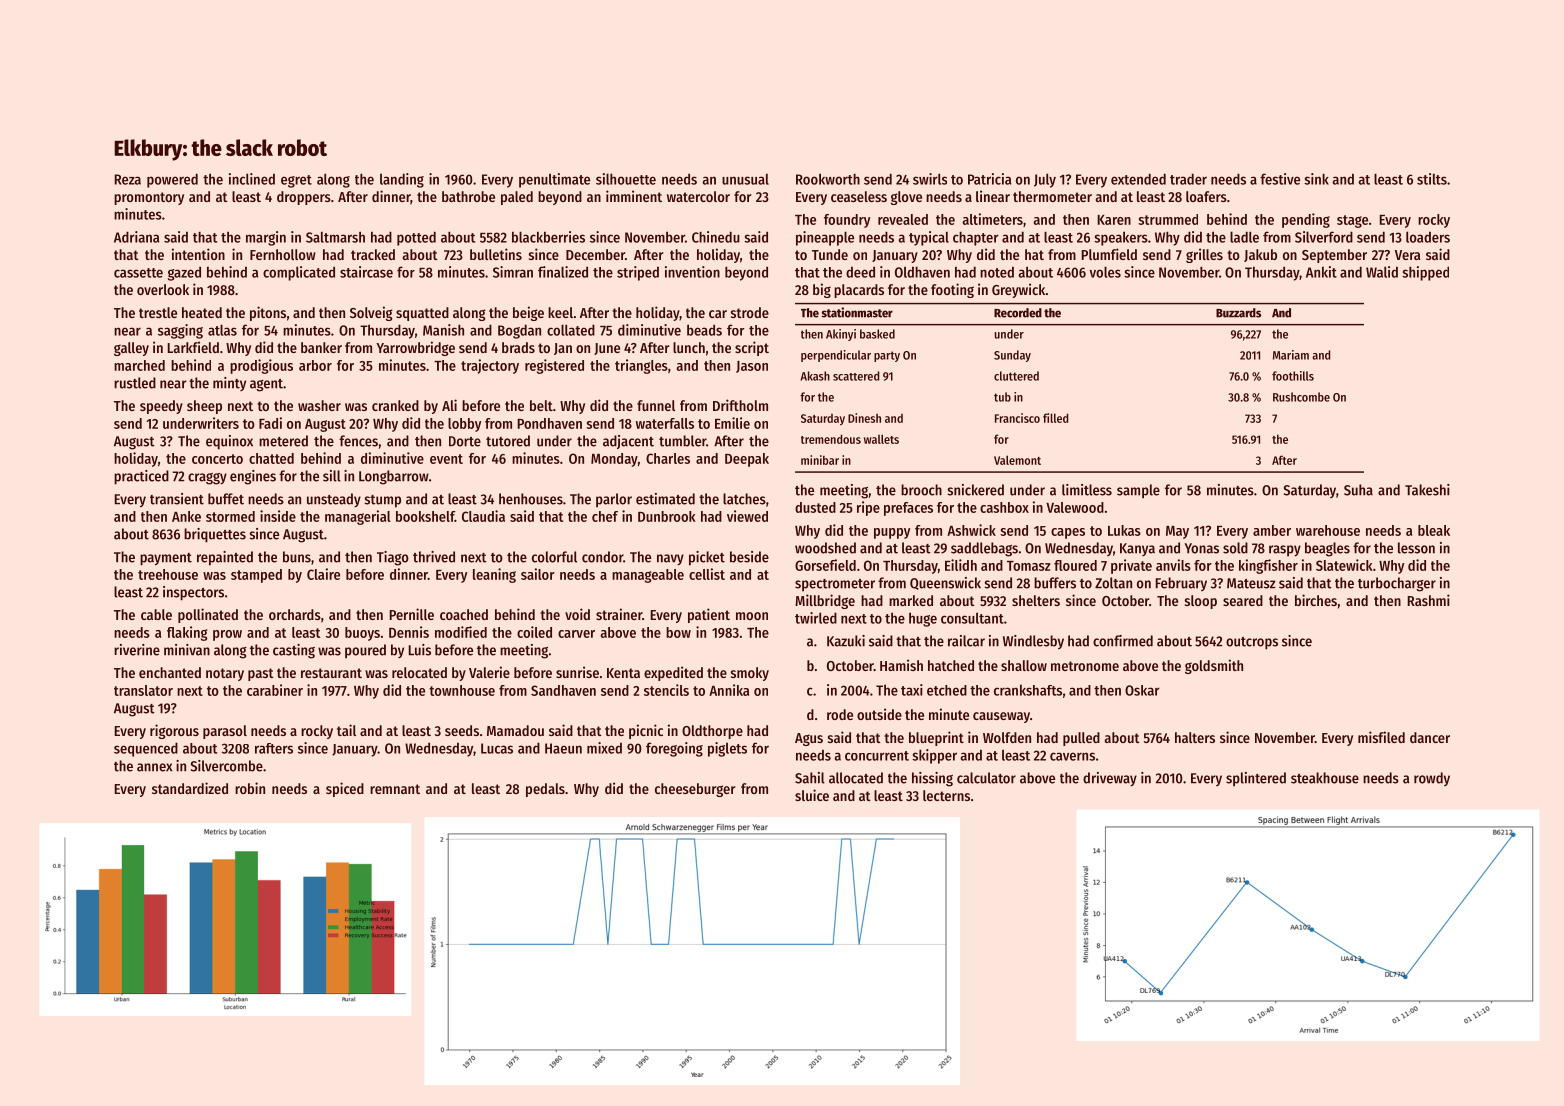 The image size is (1564, 1106). I want to click on Queenswick, so click(945, 583).
